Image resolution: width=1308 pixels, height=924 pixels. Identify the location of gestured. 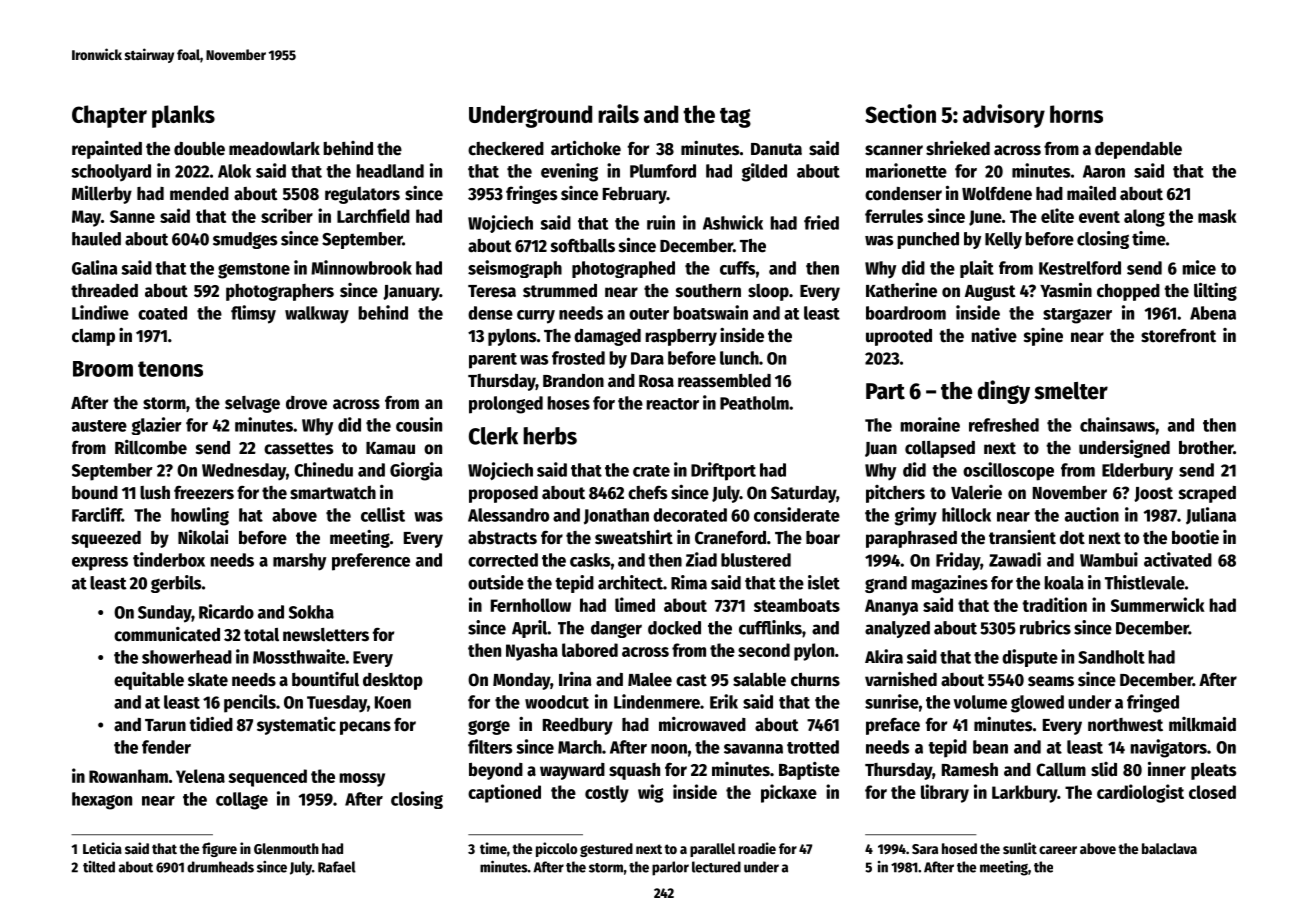
(606, 850).
